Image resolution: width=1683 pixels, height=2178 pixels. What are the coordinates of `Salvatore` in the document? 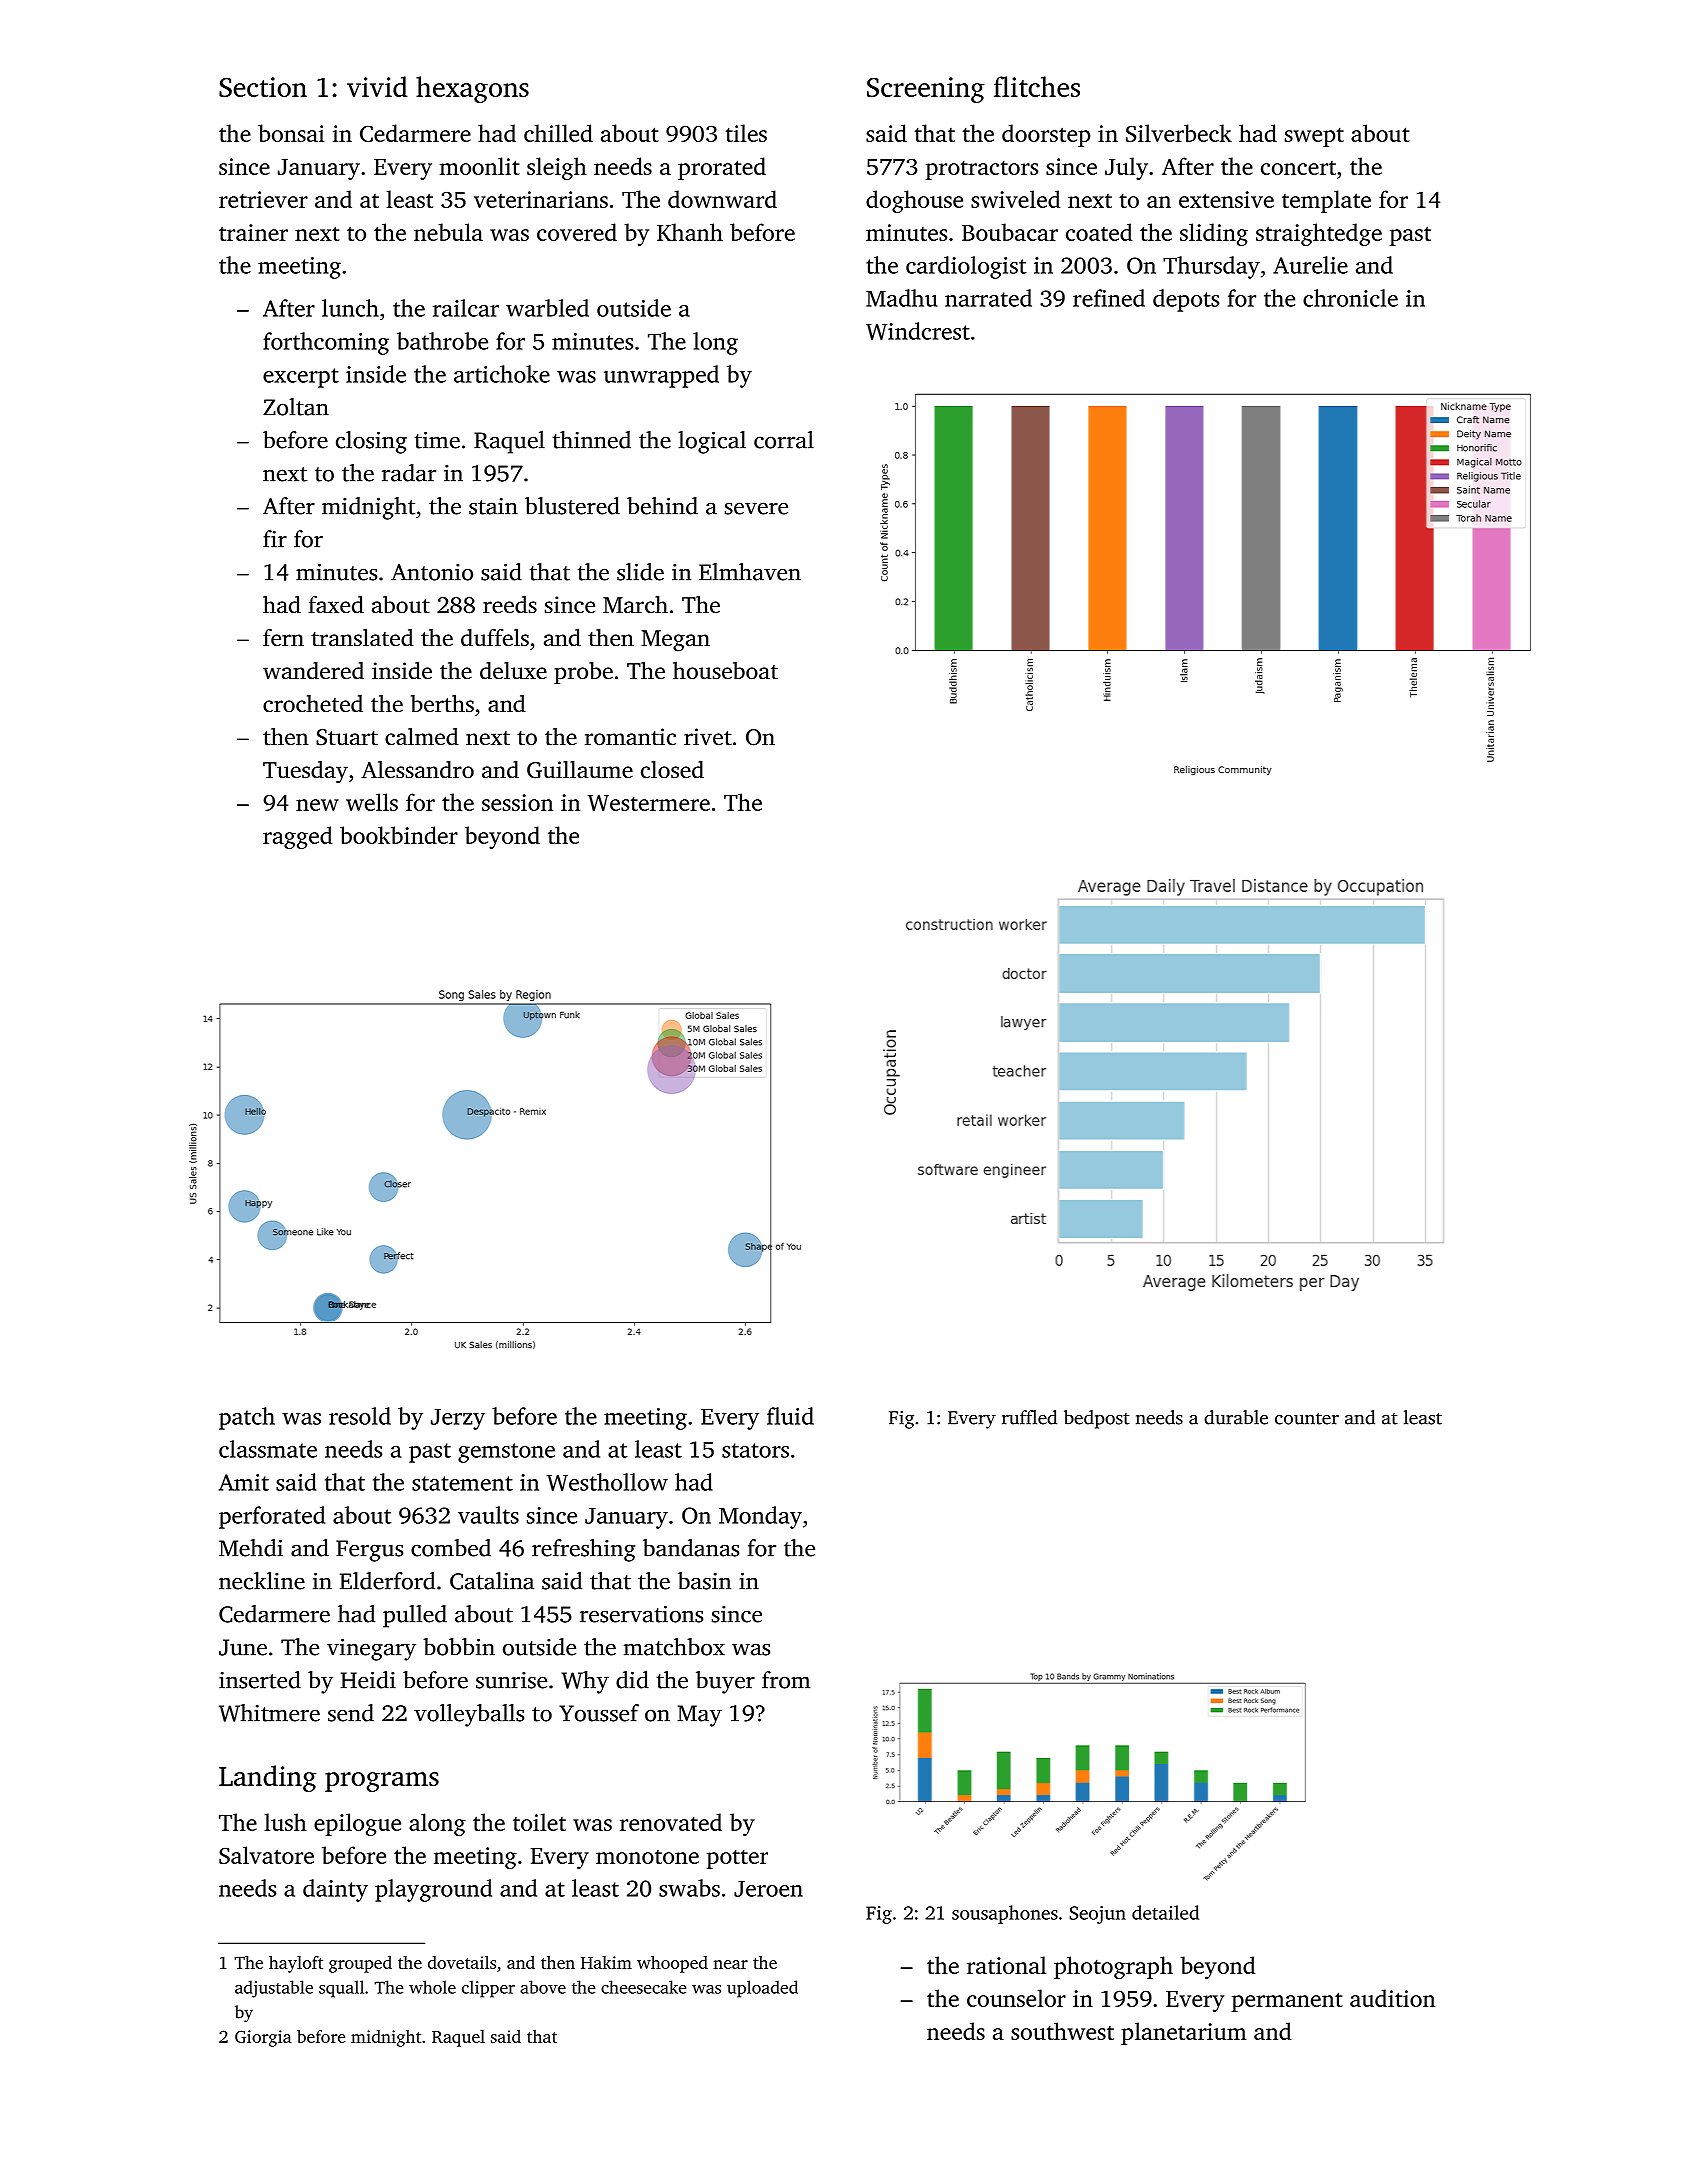 It's located at (266, 1855).
